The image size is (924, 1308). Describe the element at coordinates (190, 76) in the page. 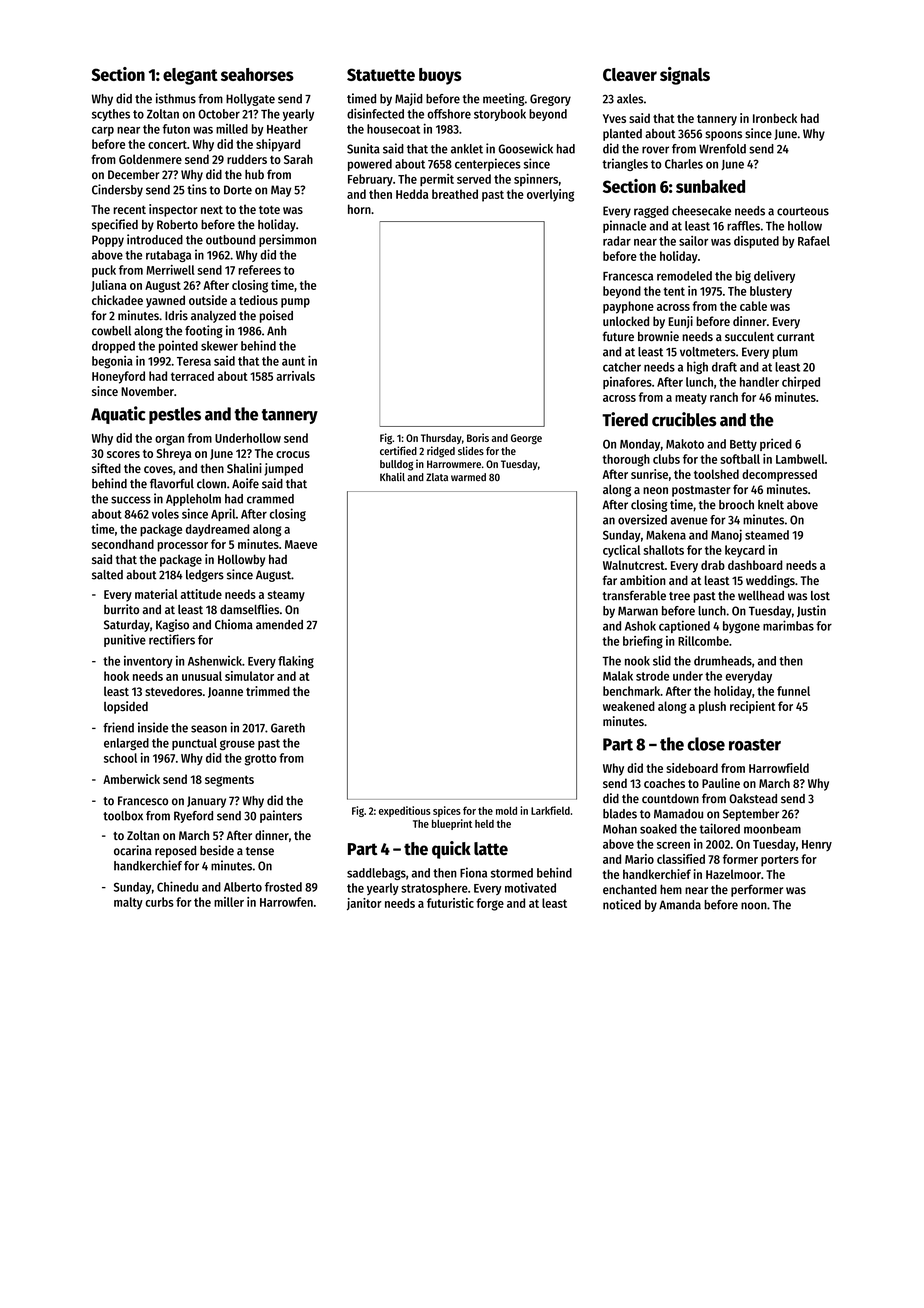

I see `elegant` at that location.
